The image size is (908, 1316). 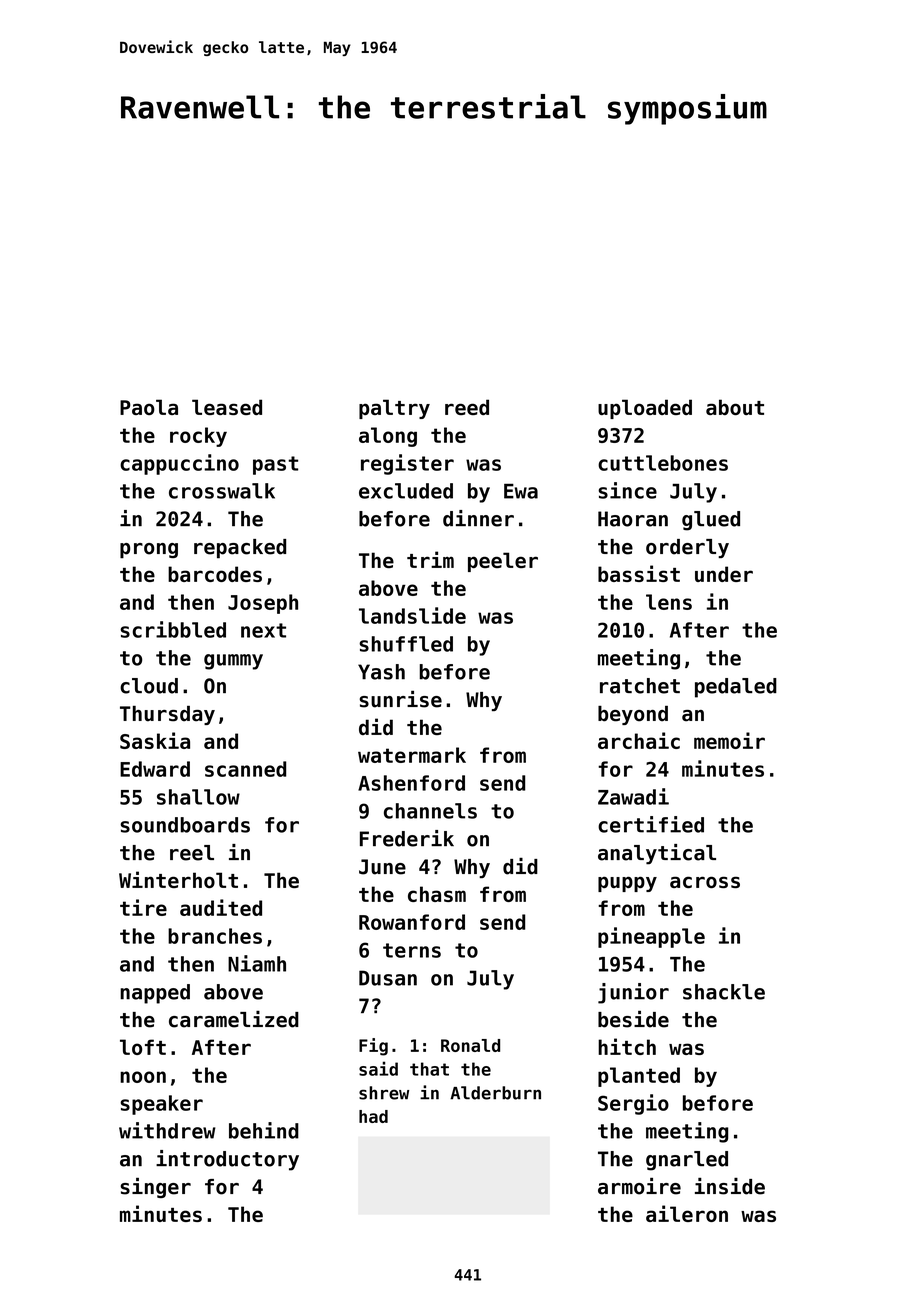 I want to click on reed, so click(x=467, y=407).
